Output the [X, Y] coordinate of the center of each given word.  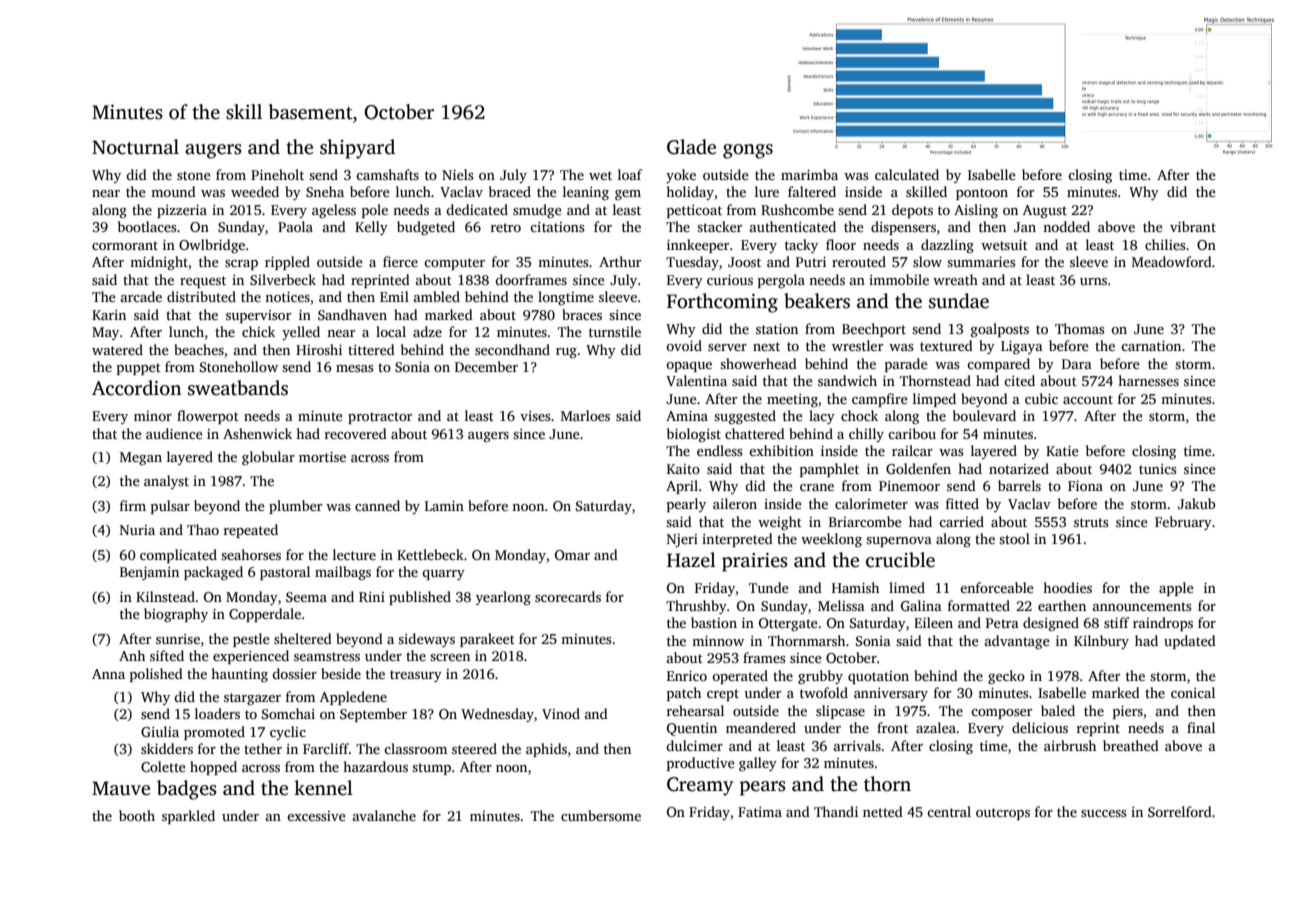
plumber [295, 507]
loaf [630, 174]
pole [375, 211]
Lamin [444, 506]
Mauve [121, 788]
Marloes [585, 415]
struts [1091, 522]
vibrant [1193, 226]
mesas [355, 368]
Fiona [1085, 486]
